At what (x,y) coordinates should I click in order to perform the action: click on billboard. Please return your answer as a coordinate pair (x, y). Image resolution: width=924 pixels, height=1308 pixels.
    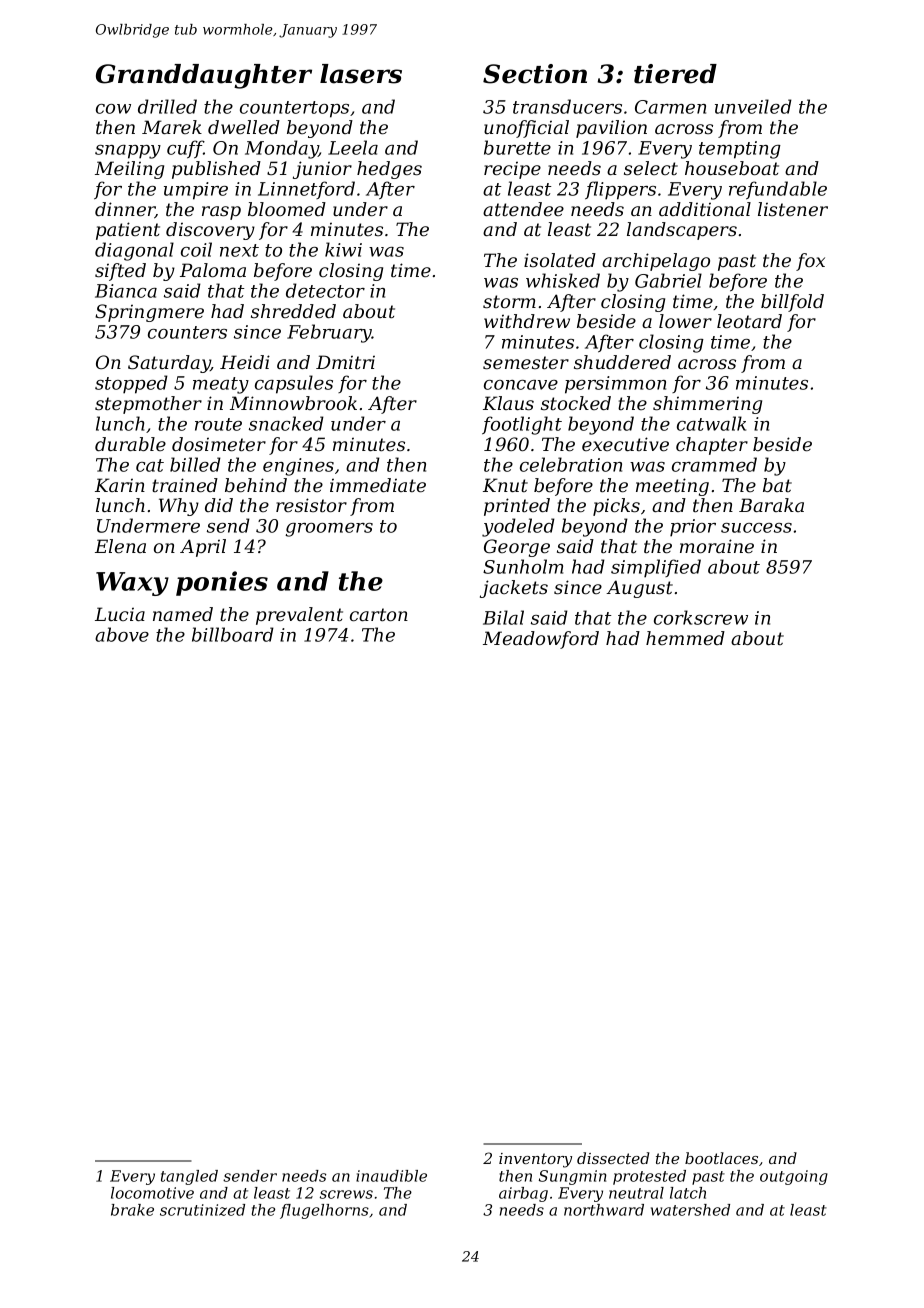
    Looking at the image, I should click on (233, 634).
